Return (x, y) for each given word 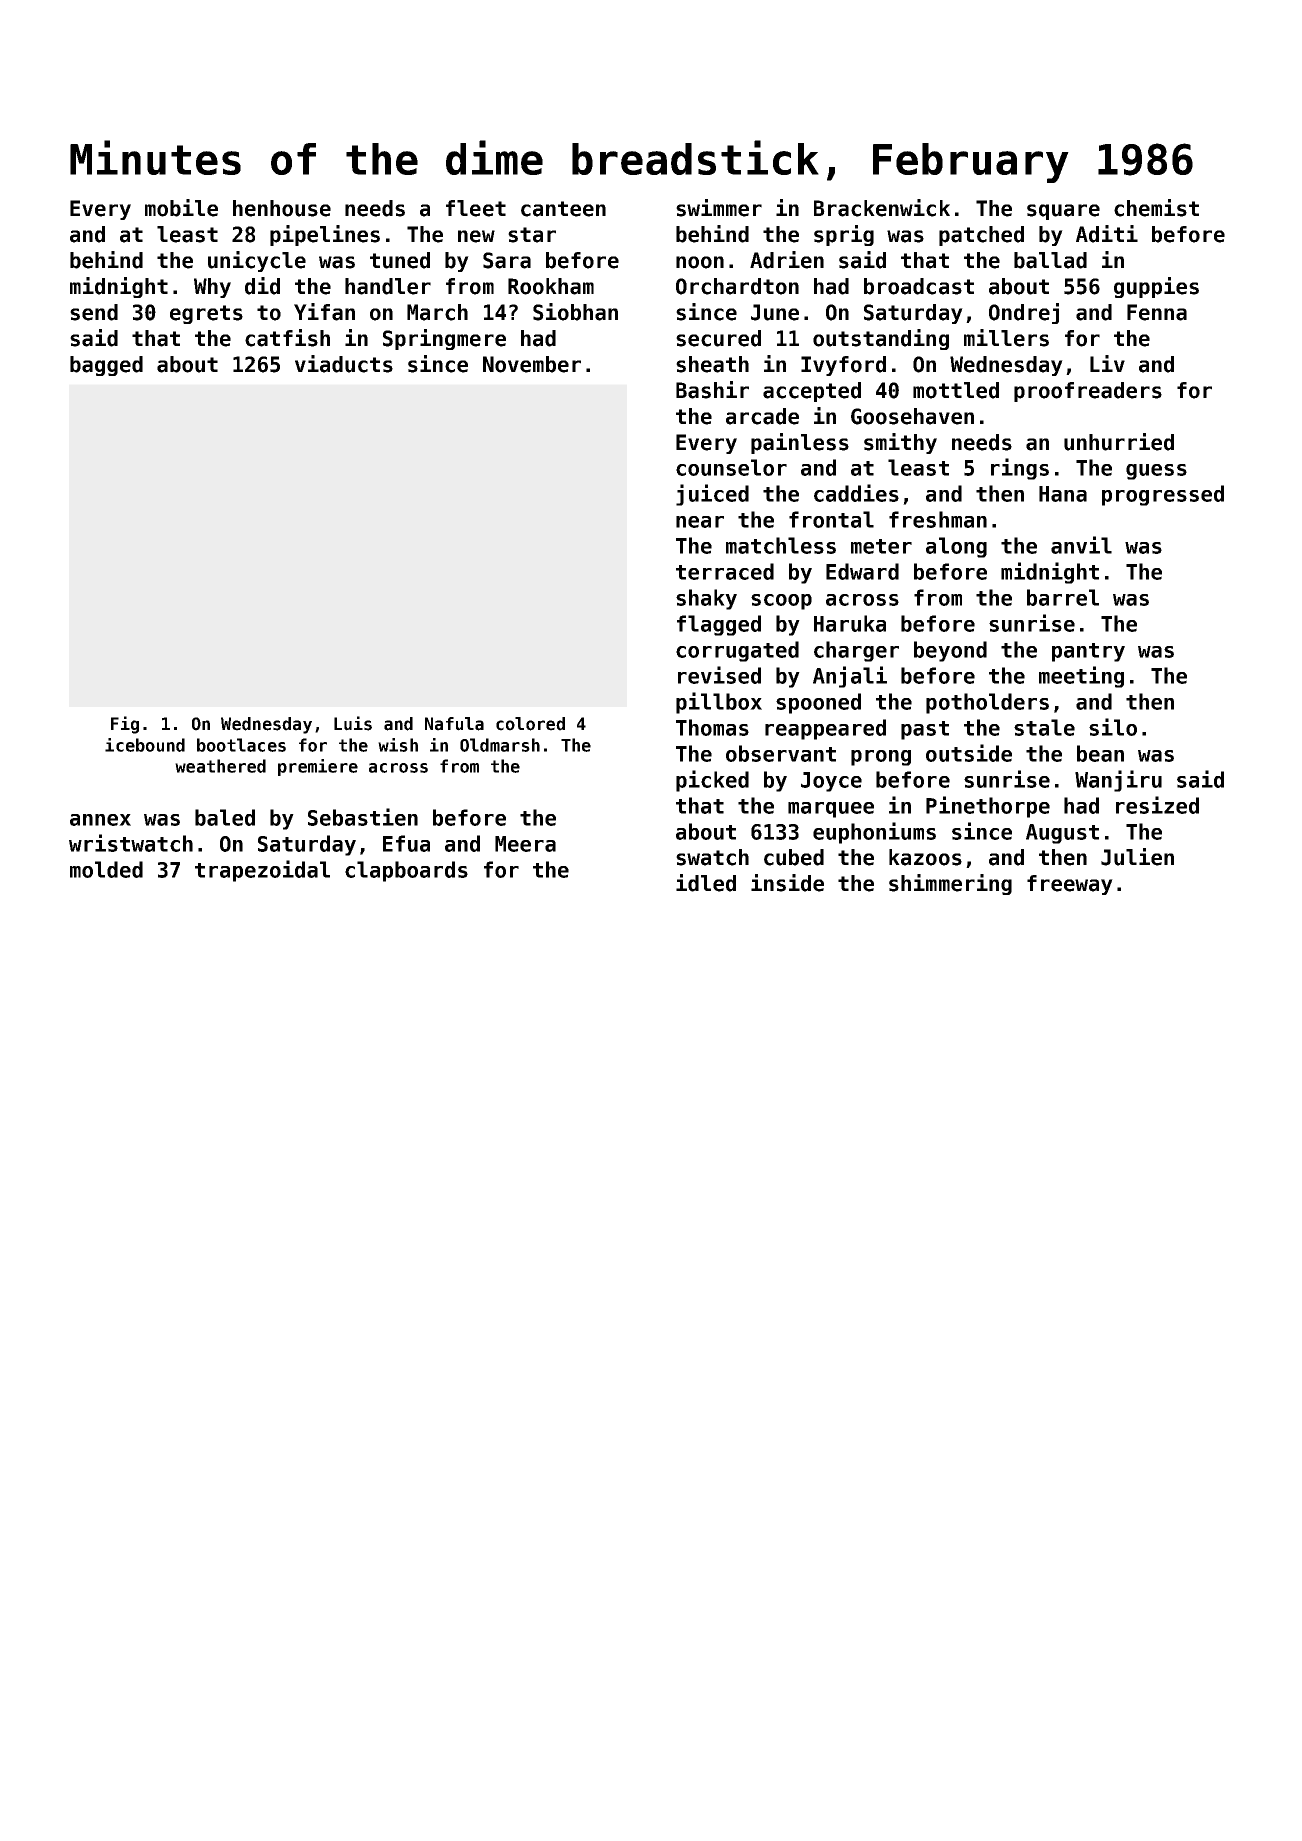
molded (106, 869)
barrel (1063, 597)
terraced (725, 571)
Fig (125, 725)
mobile (181, 208)
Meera (525, 844)
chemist (1156, 208)
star (532, 235)
